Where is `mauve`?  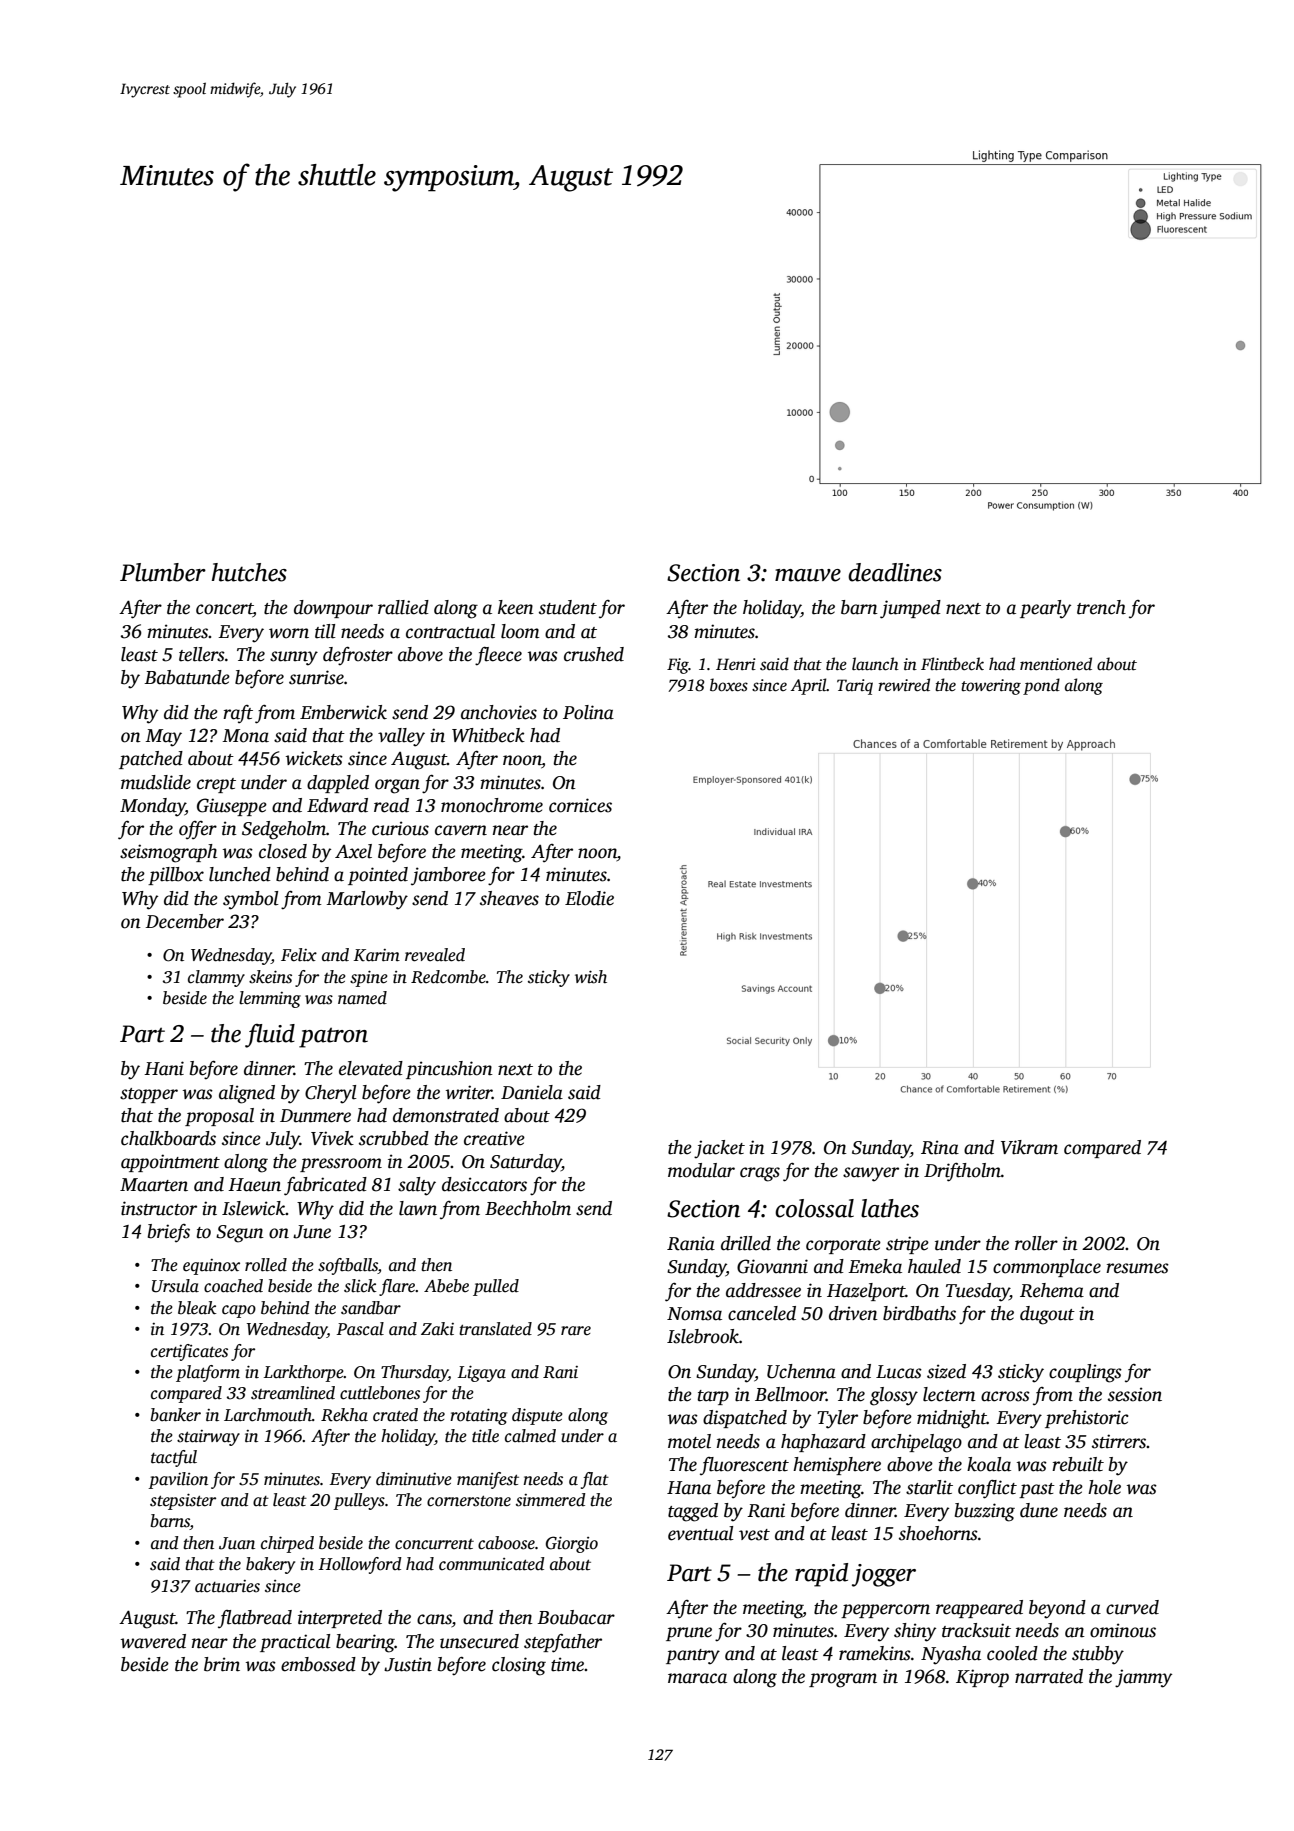 mauve is located at coordinates (808, 575).
